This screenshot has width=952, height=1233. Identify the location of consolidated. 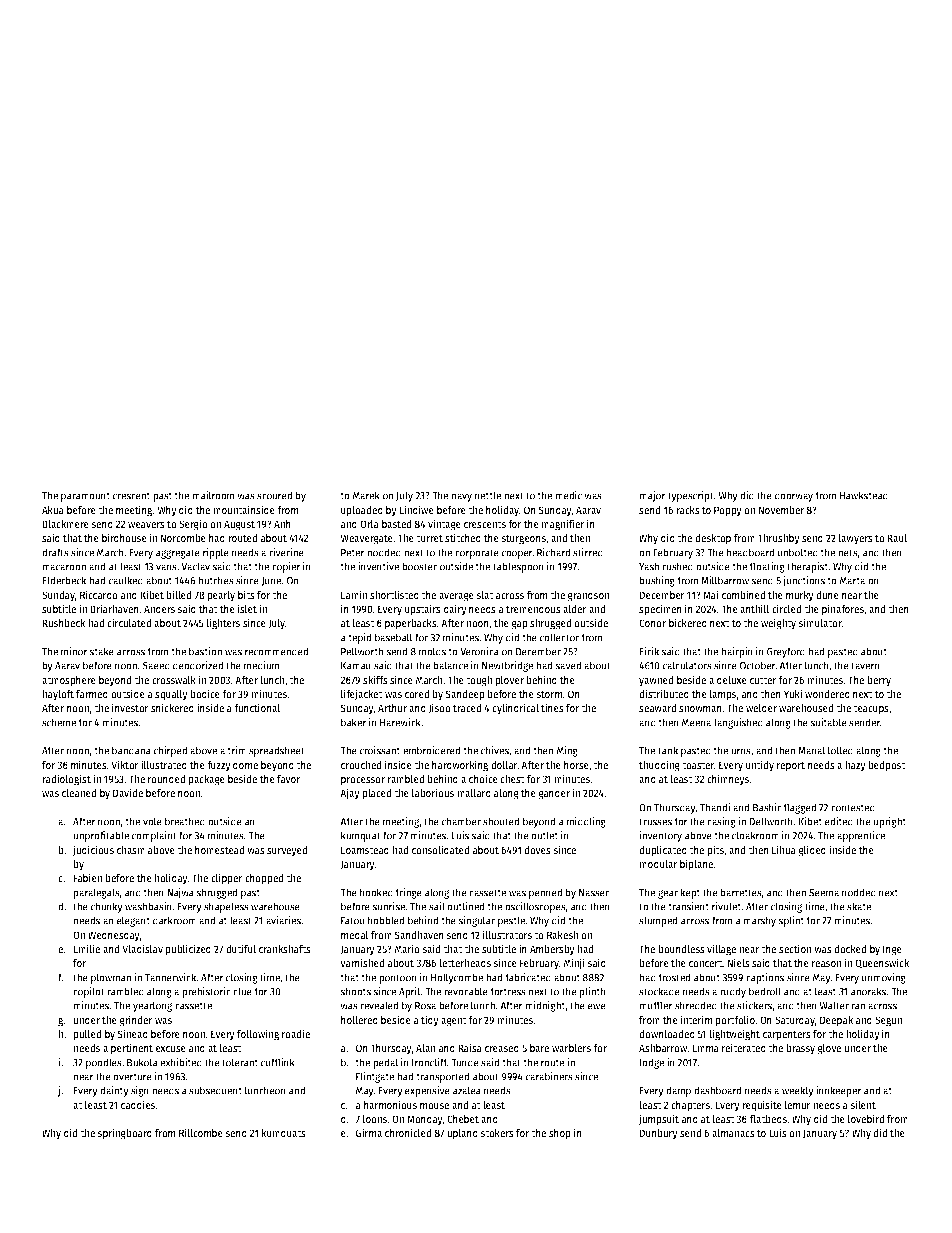
(440, 849).
